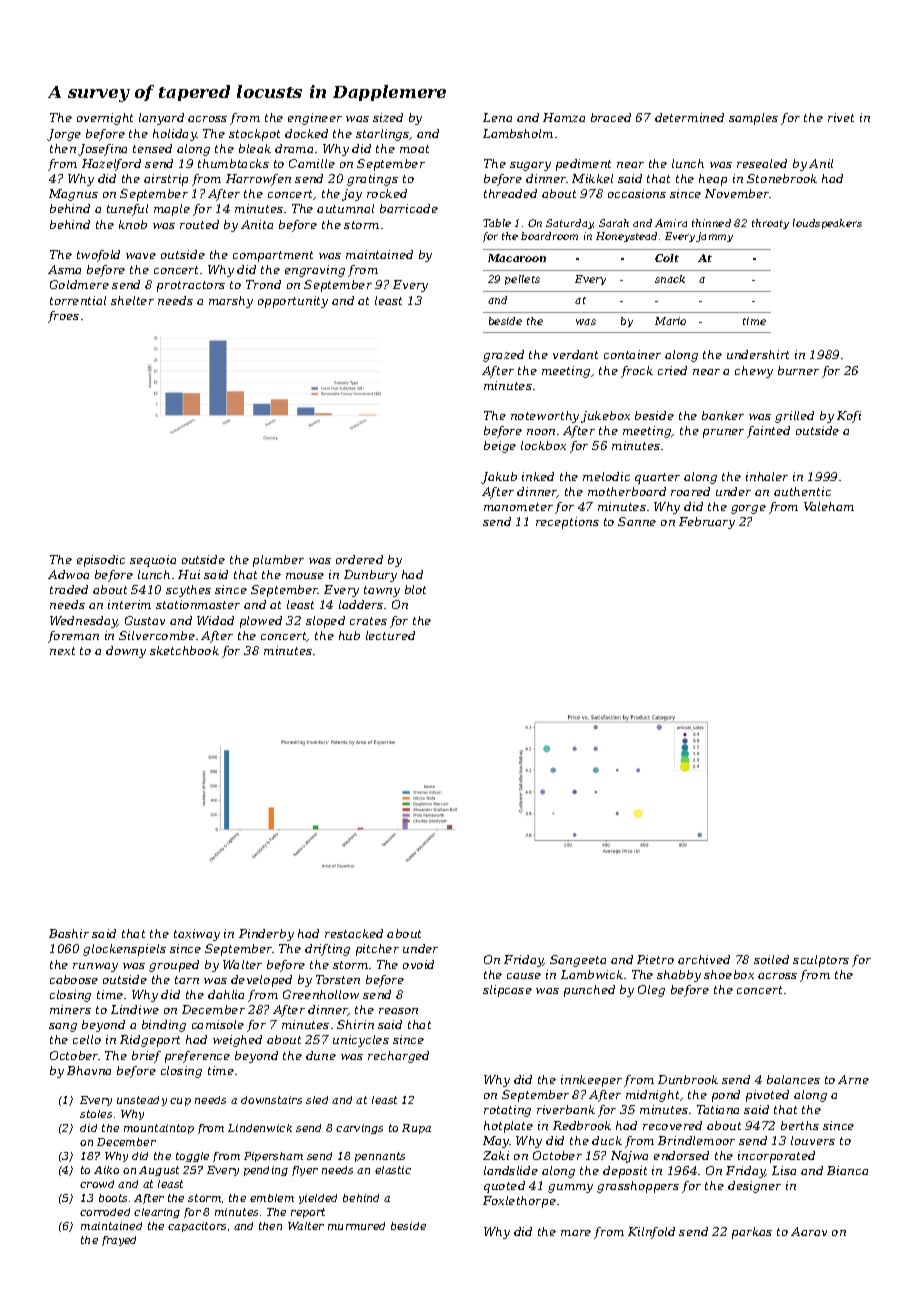 The height and width of the screenshot is (1308, 924). I want to click on stockpot, so click(254, 135).
